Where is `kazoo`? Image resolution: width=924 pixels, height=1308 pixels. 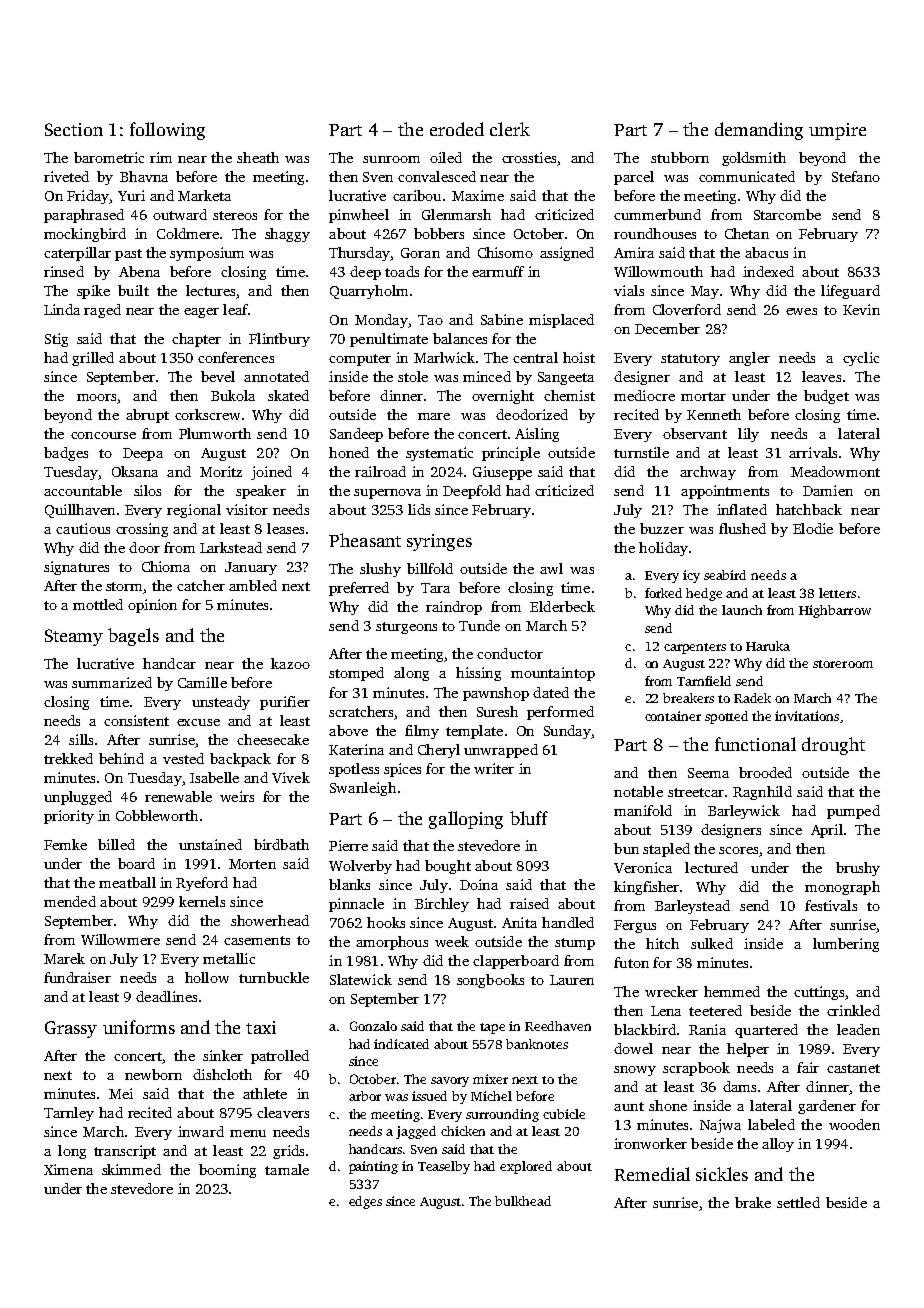 kazoo is located at coordinates (290, 663).
